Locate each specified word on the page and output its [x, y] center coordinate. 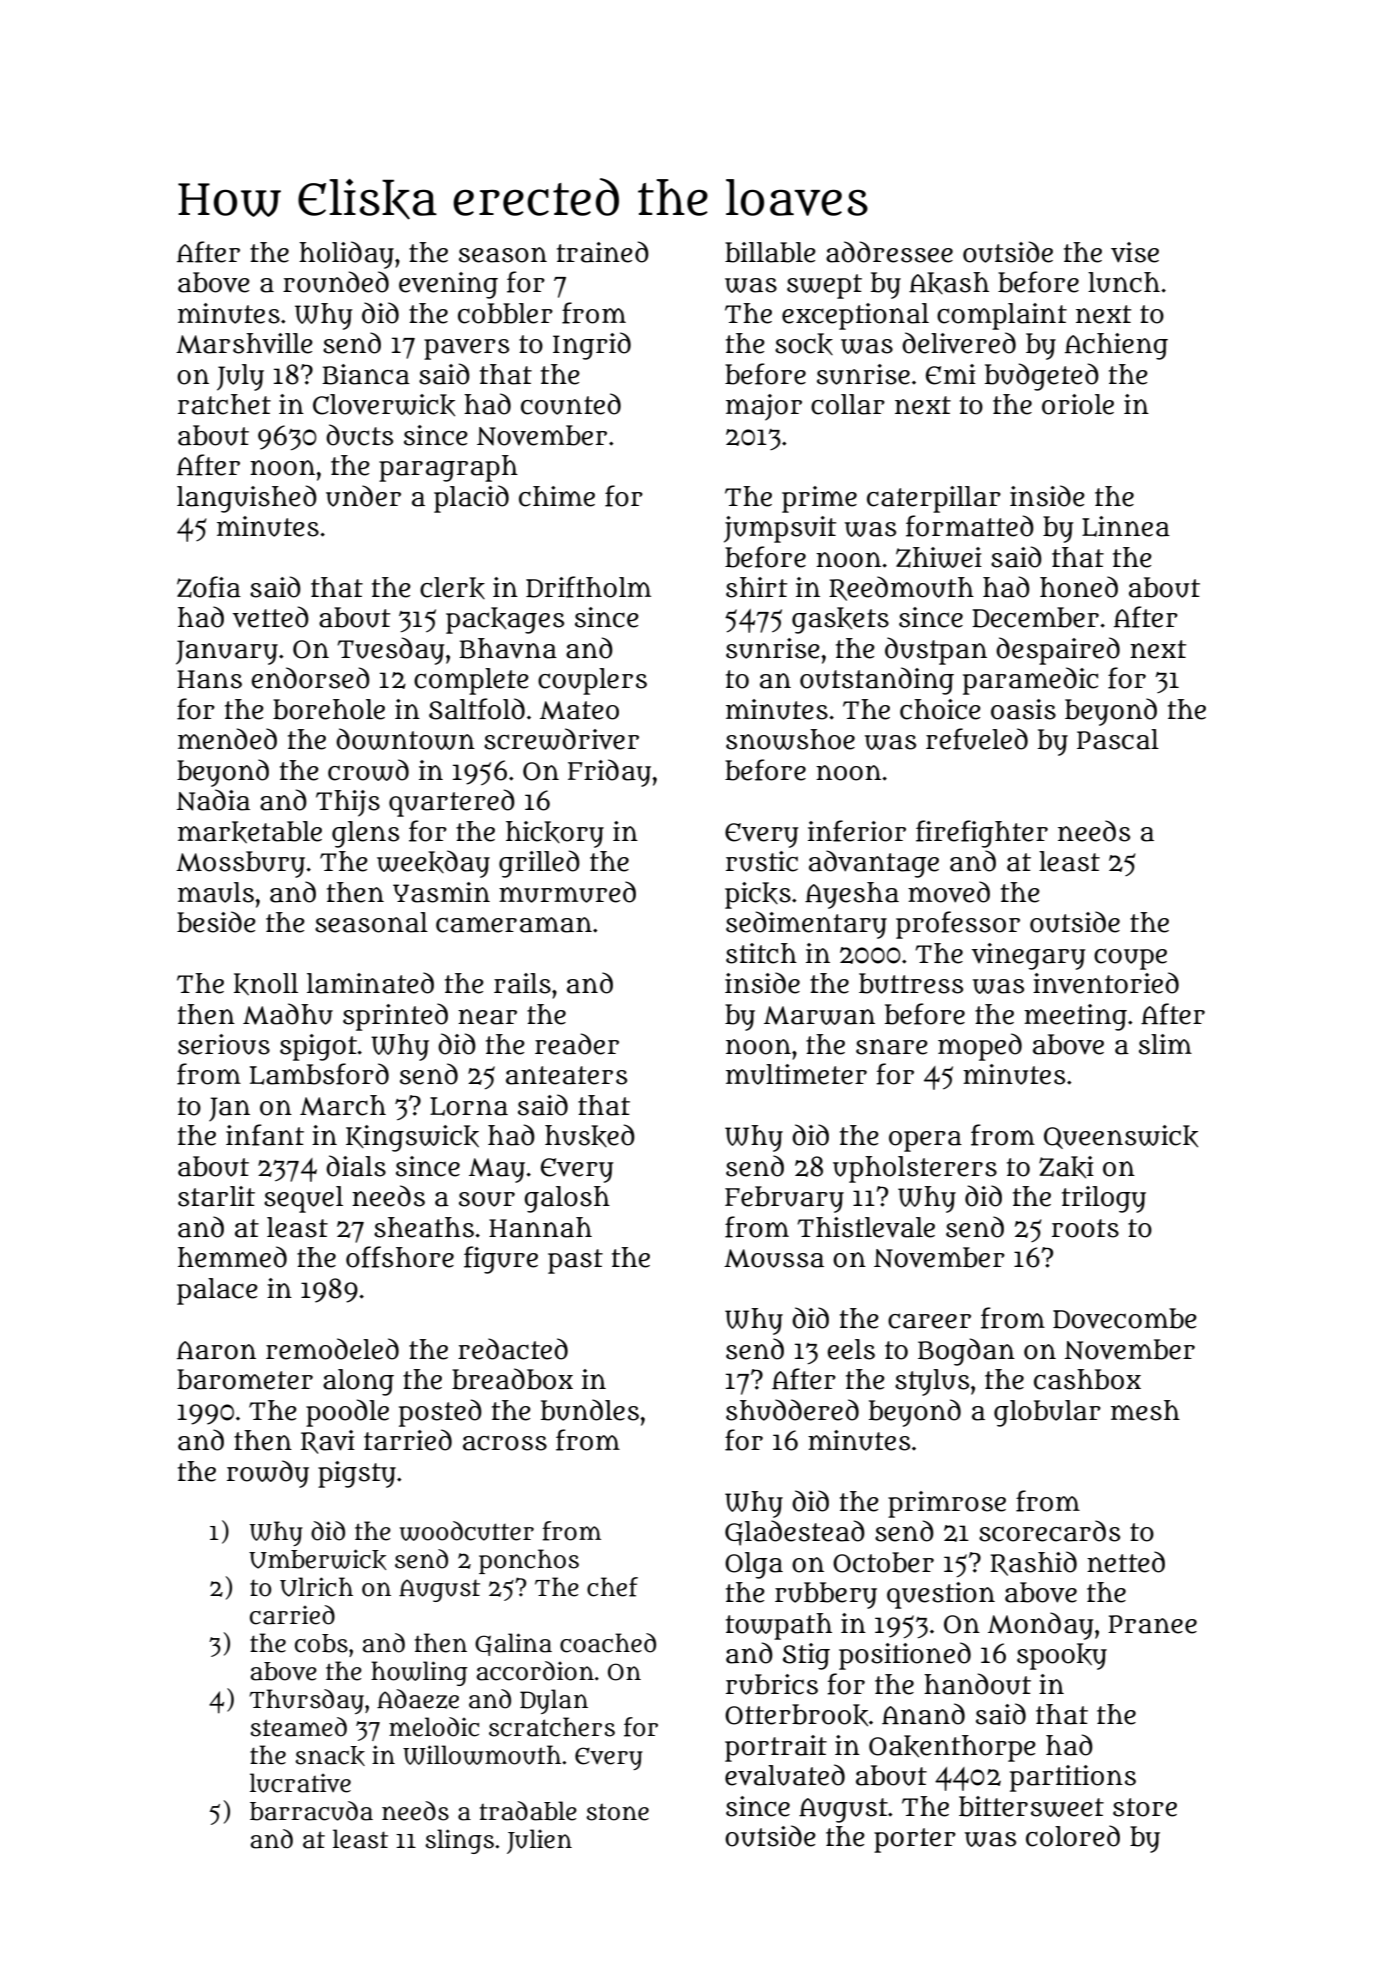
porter [915, 1840]
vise [1135, 252]
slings [459, 1841]
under [363, 496]
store [1145, 1807]
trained [603, 252]
